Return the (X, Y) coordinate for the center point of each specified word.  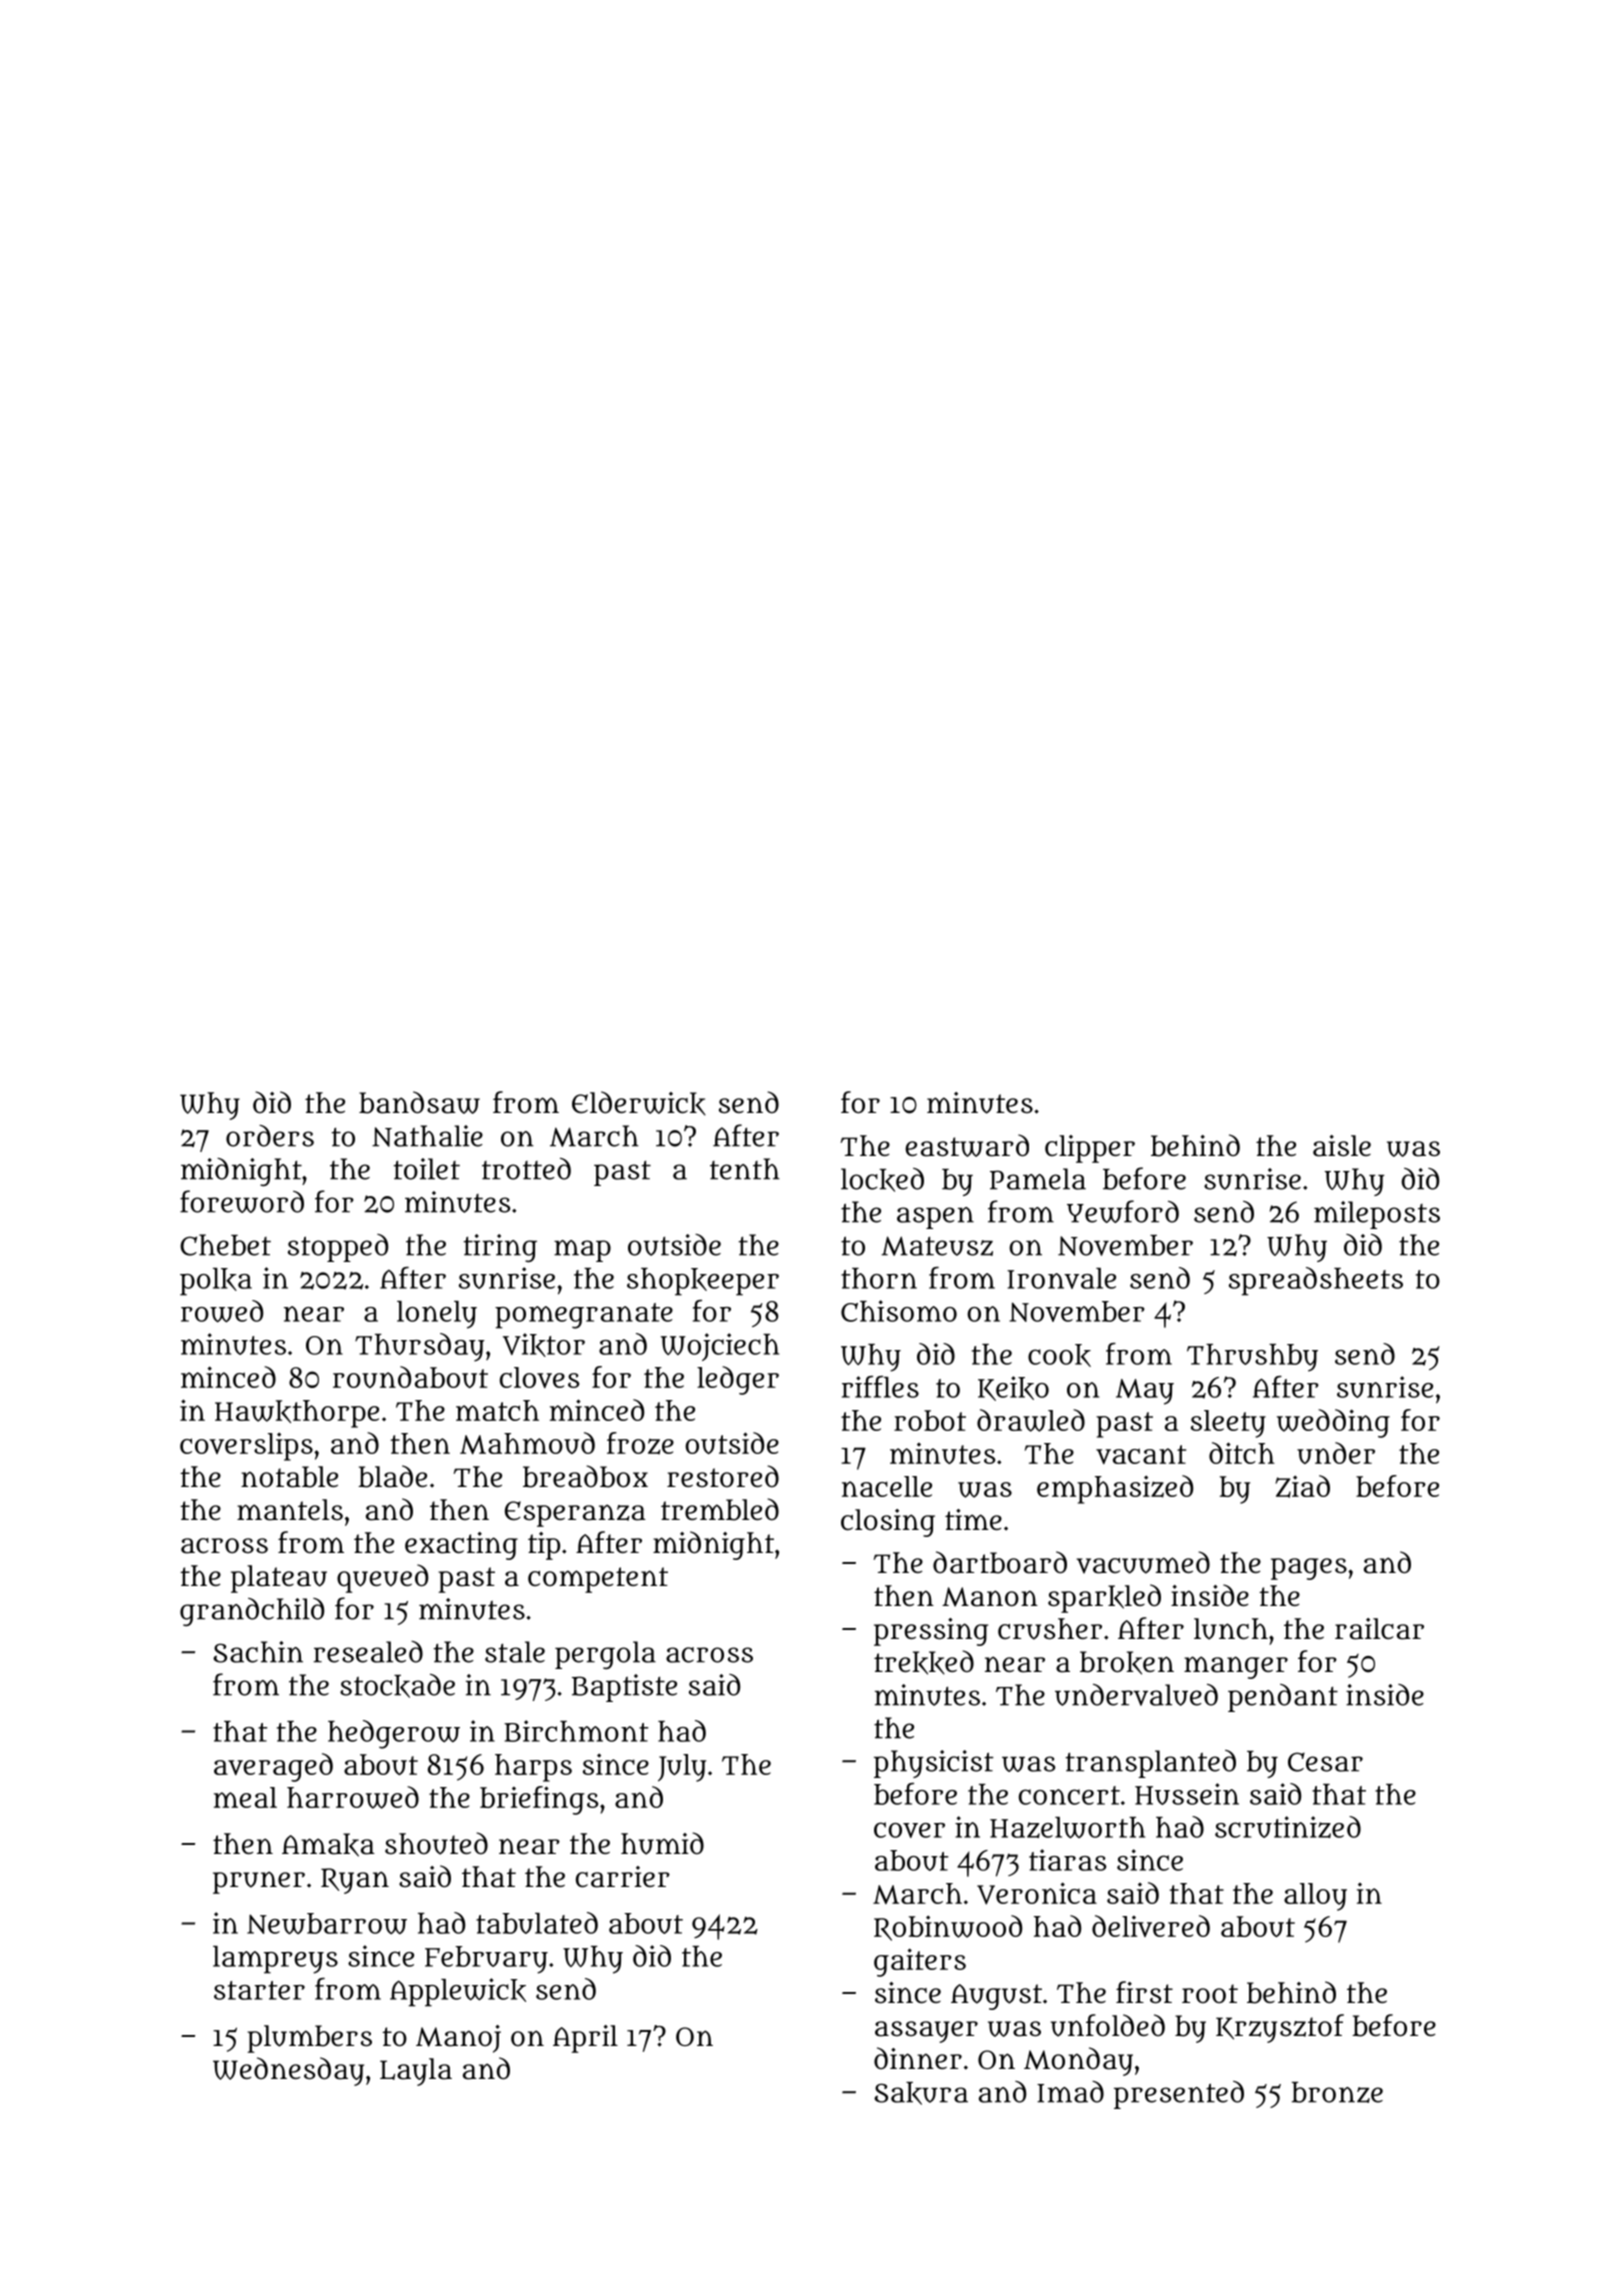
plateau (279, 1579)
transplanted (1150, 1764)
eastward (967, 1145)
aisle (1342, 1146)
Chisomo (899, 1311)
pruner (259, 1882)
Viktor (544, 1345)
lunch (1231, 1629)
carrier (623, 1877)
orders (270, 1136)
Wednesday (288, 2071)
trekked (924, 1662)
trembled (720, 1509)
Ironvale (1061, 1278)
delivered (1151, 1926)
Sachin (258, 1652)
